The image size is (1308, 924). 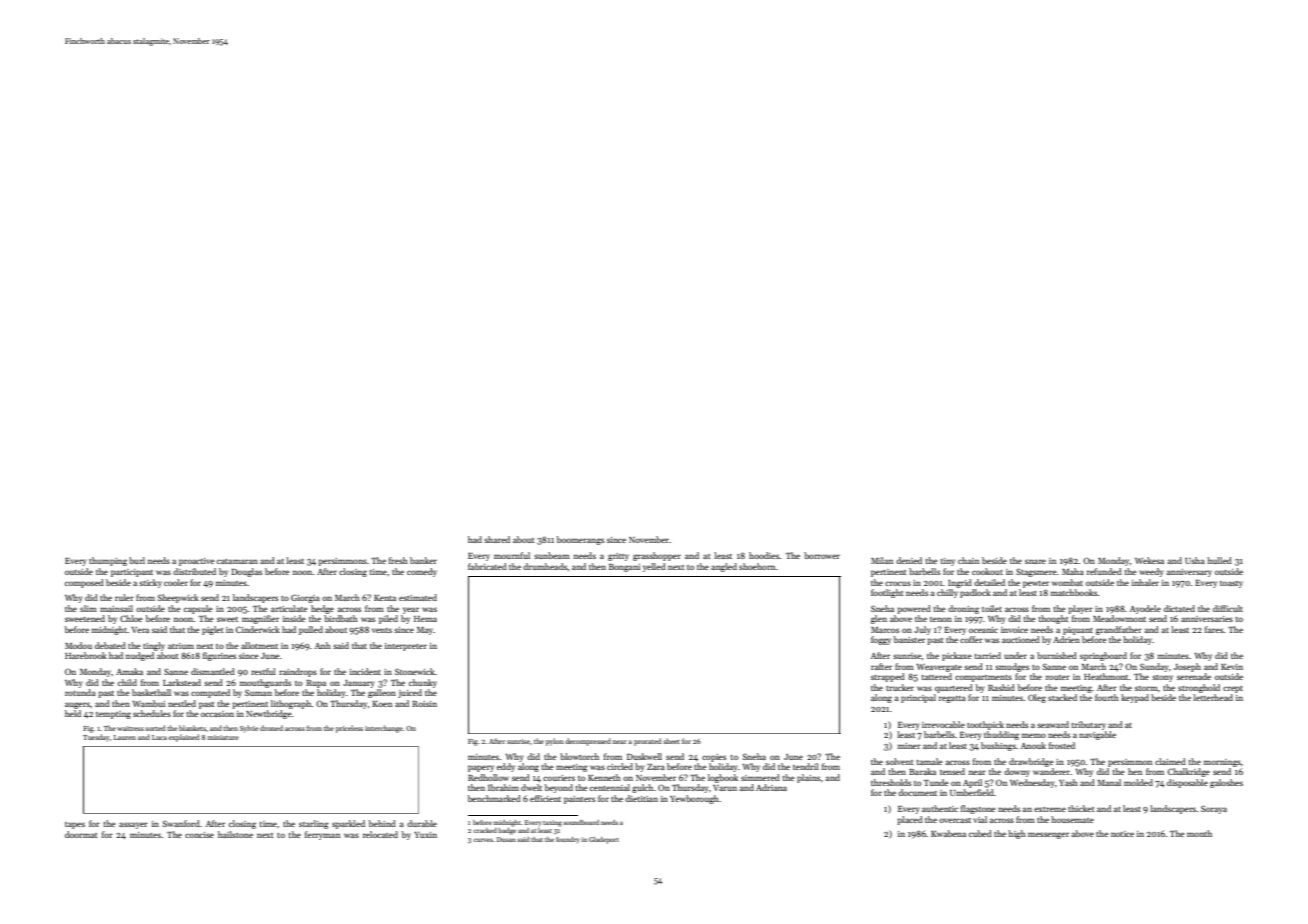 I want to click on droned, so click(x=271, y=728).
